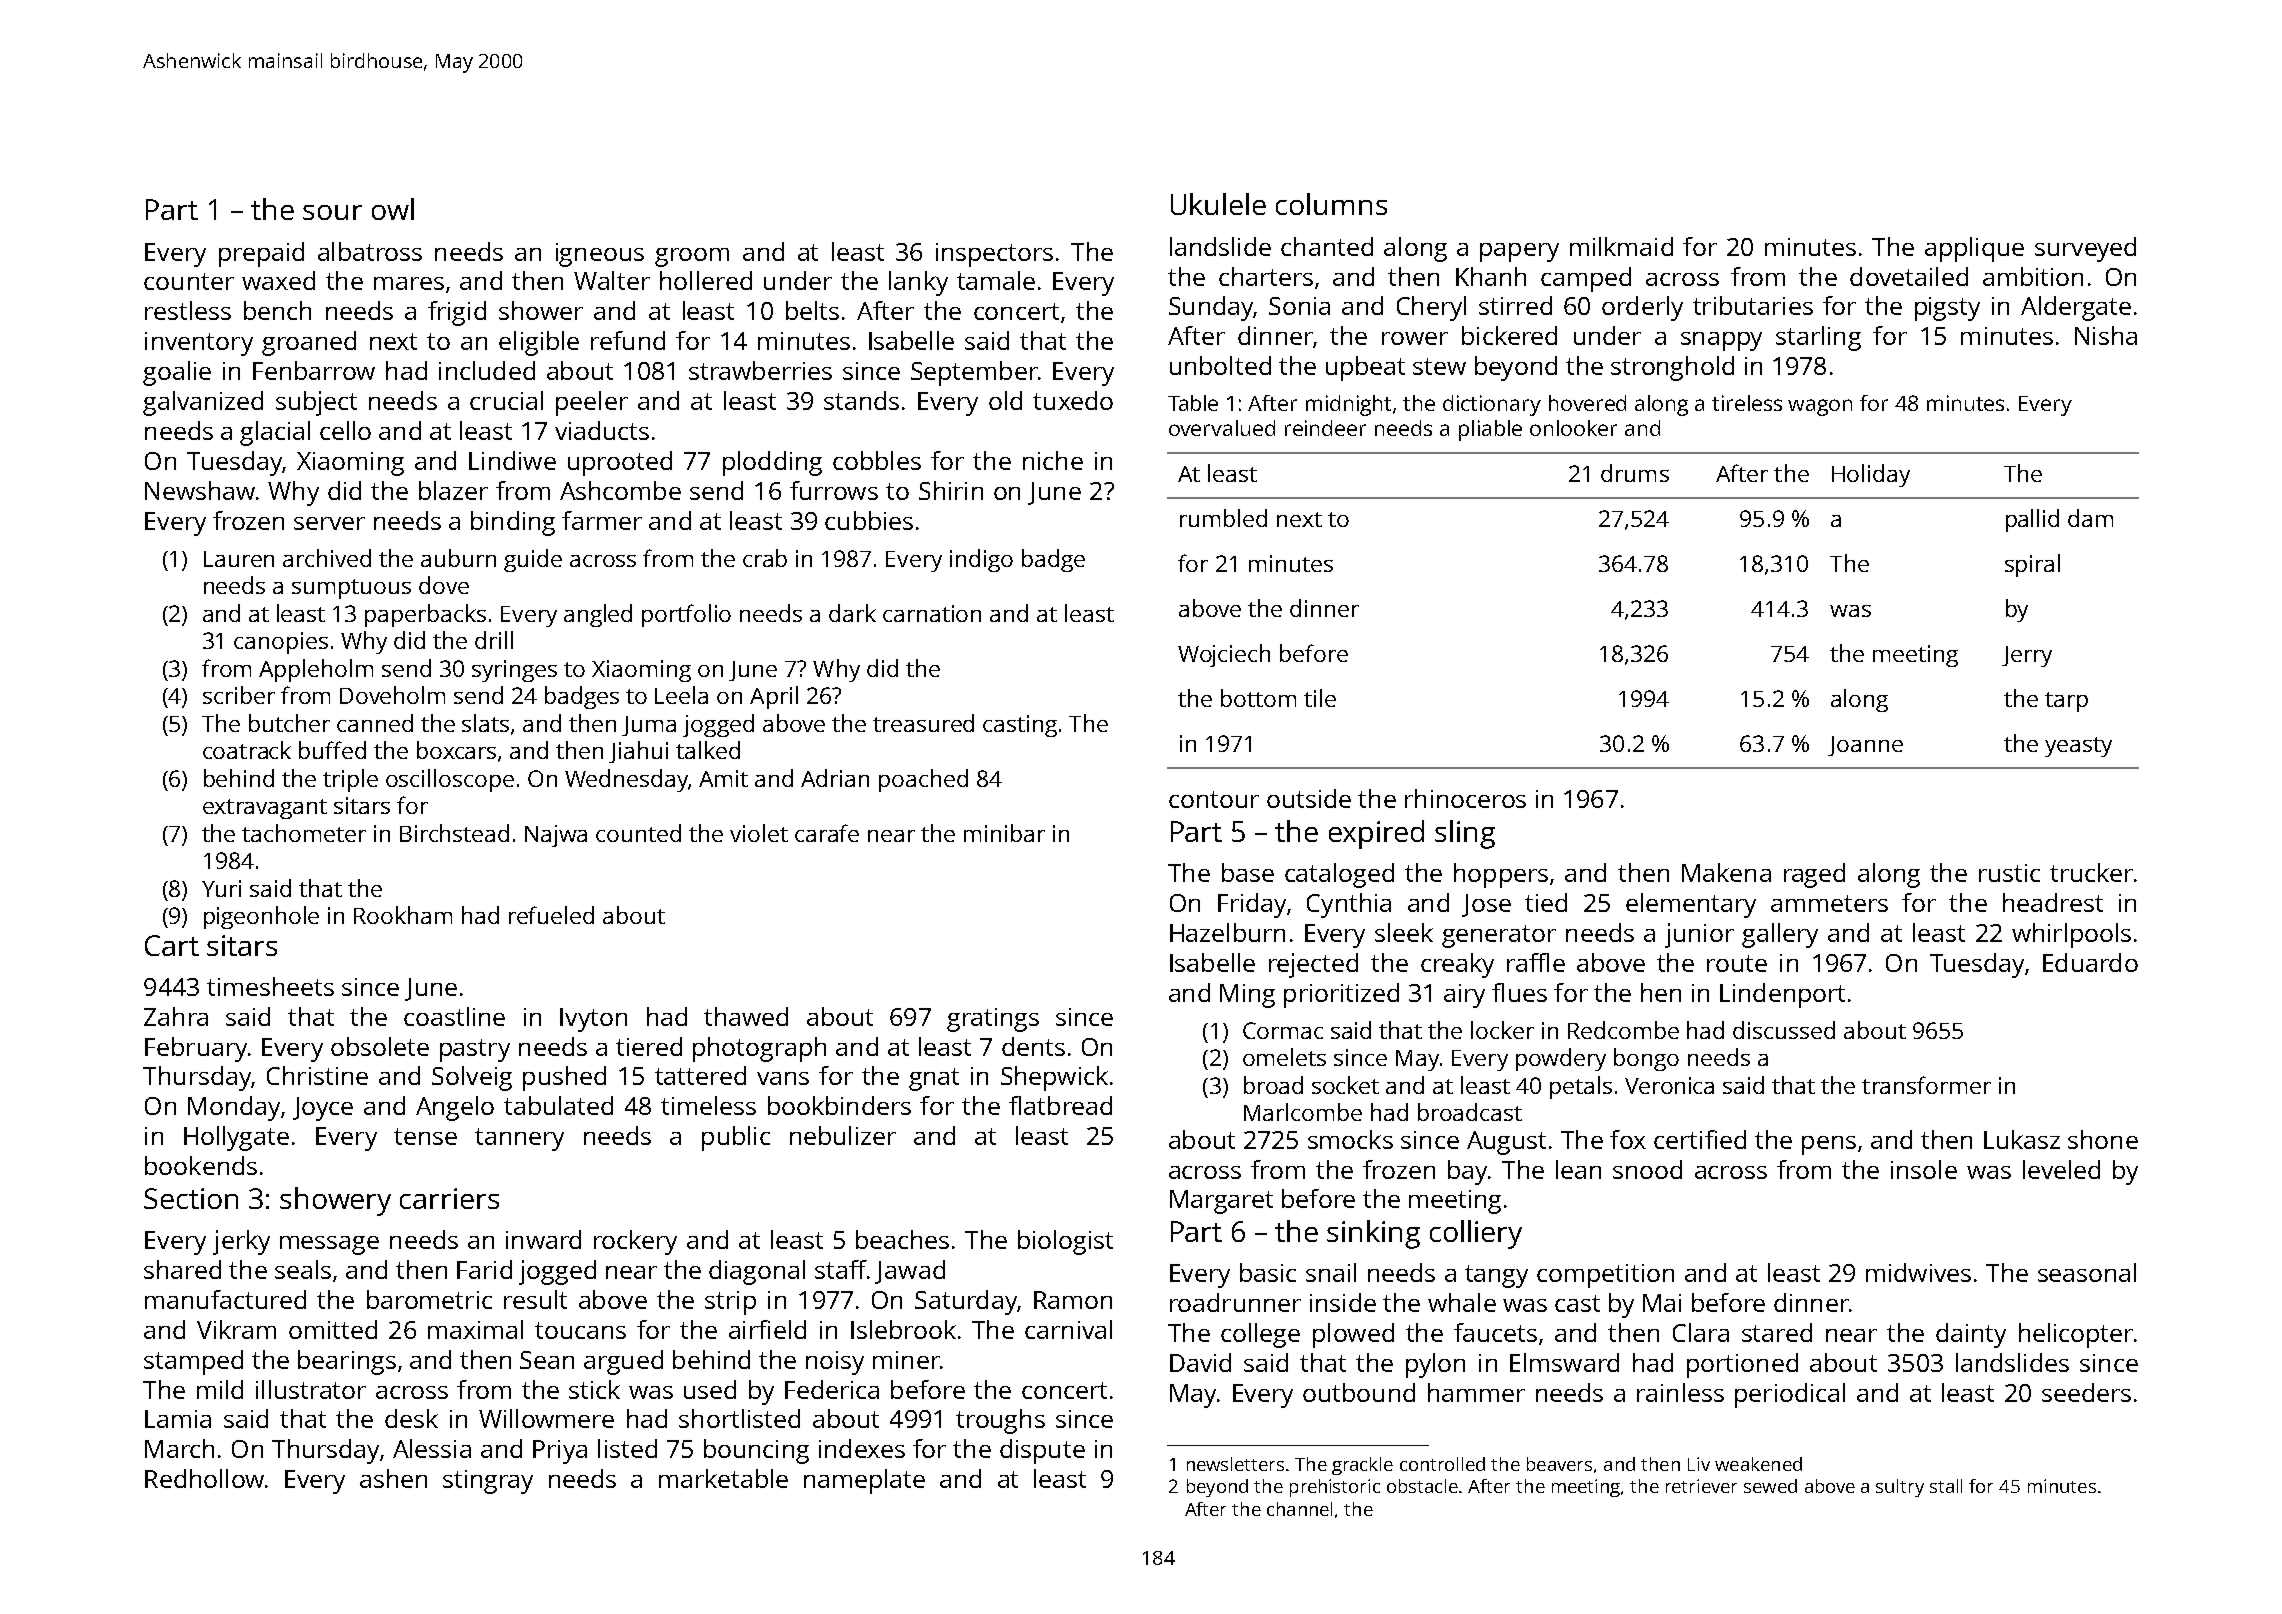  Describe the element at coordinates (1865, 746) in the screenshot. I see `Joanne` at that location.
